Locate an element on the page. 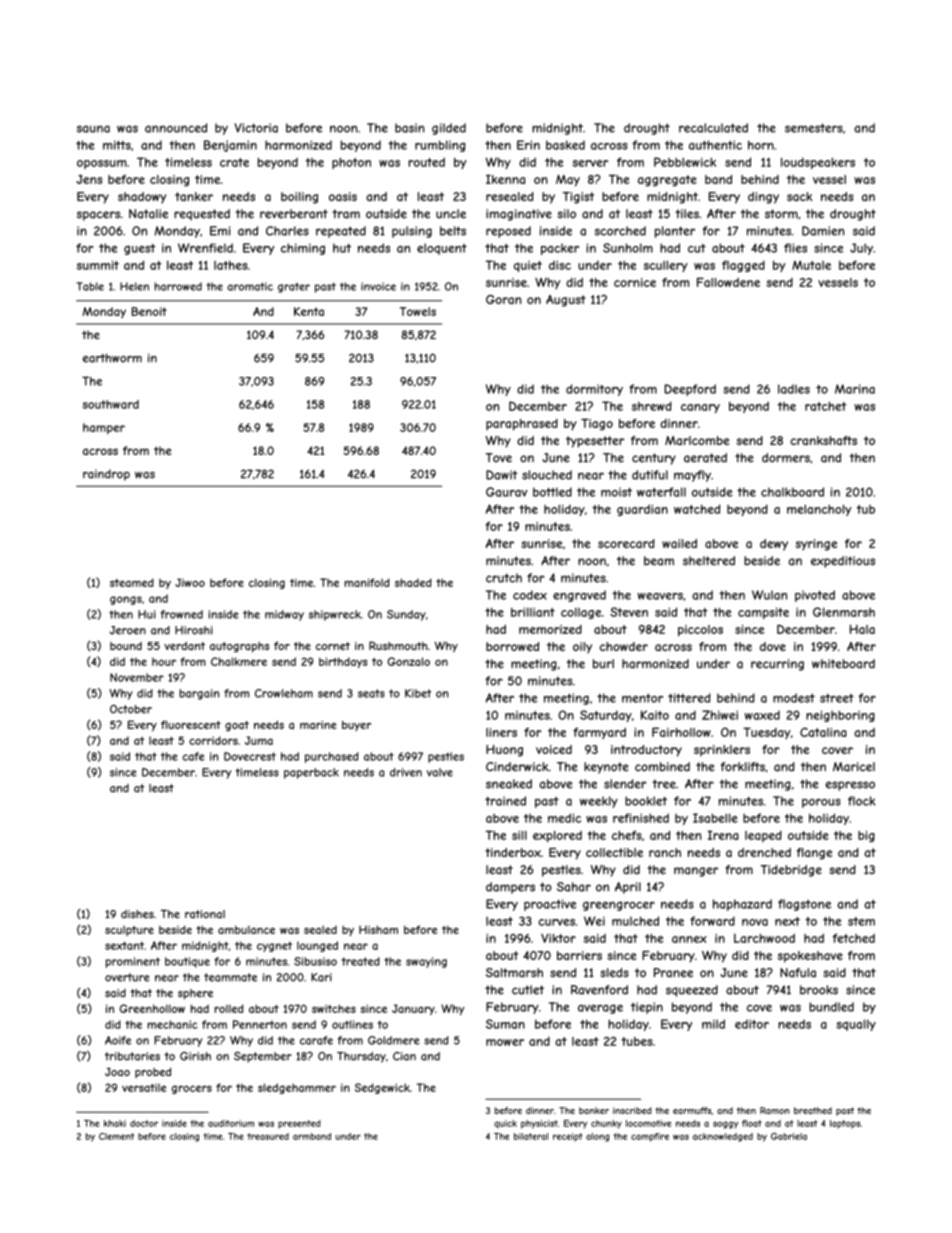 This document has width=952, height=1233. treasured is located at coordinates (268, 1136).
